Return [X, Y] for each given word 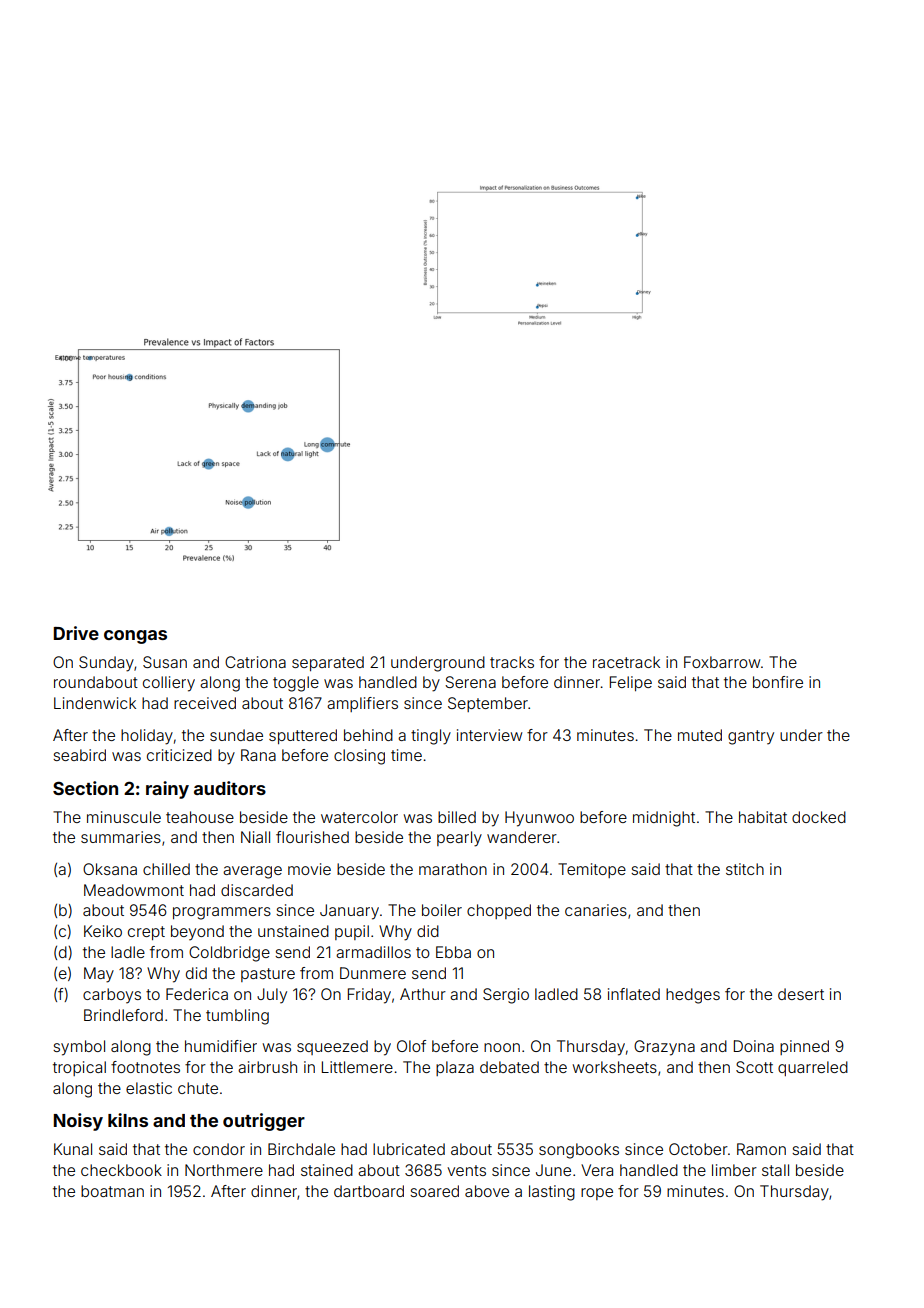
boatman [112, 1191]
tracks [512, 662]
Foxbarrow [722, 662]
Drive [76, 633]
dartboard [369, 1191]
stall [775, 1170]
